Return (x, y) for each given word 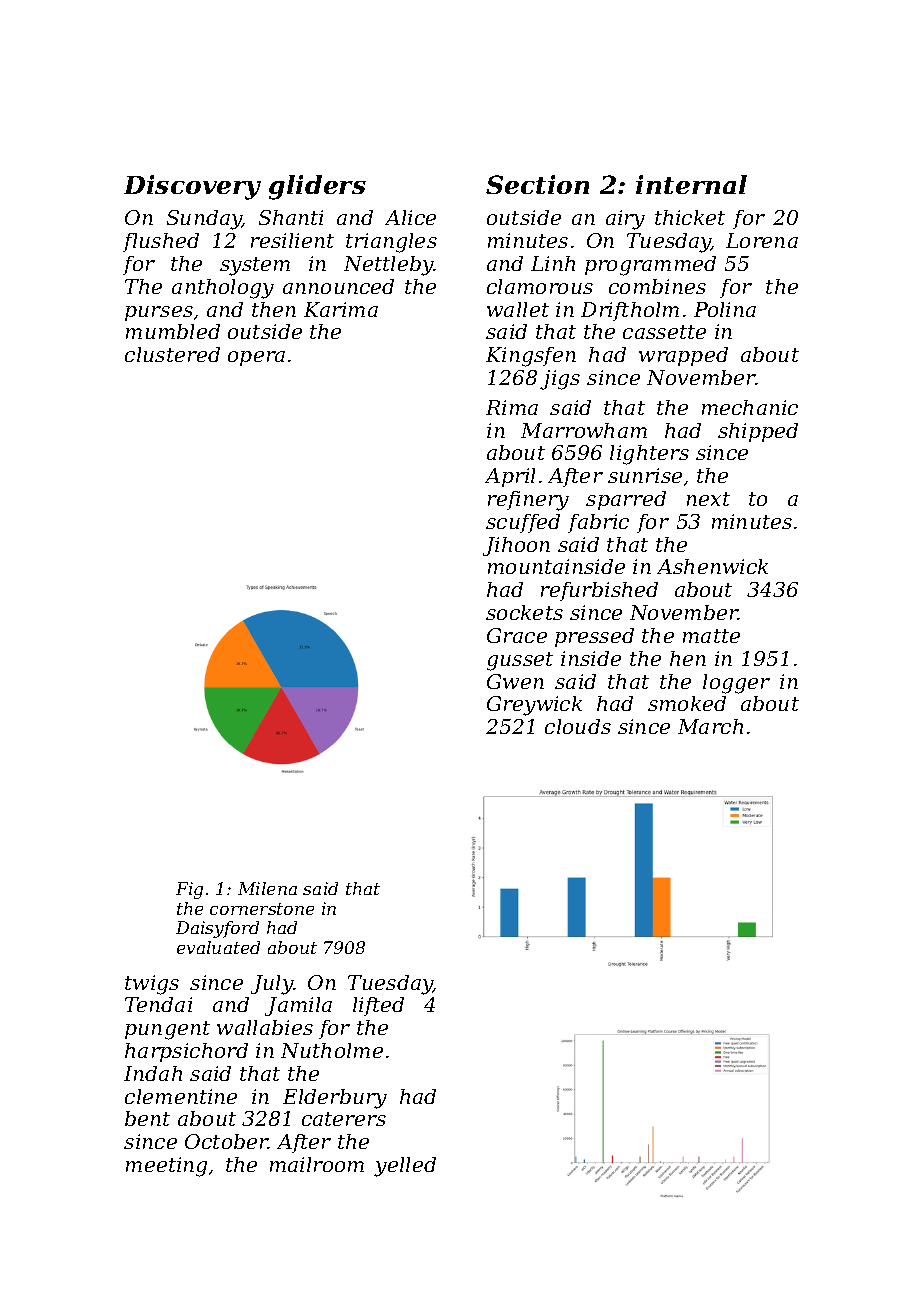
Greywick (534, 706)
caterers (344, 1119)
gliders (317, 187)
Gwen (515, 681)
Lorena (762, 240)
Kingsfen (531, 357)
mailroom (317, 1164)
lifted (378, 1006)
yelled (405, 1167)
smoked (687, 703)
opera (256, 358)
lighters (649, 455)
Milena (267, 888)
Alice (410, 217)
